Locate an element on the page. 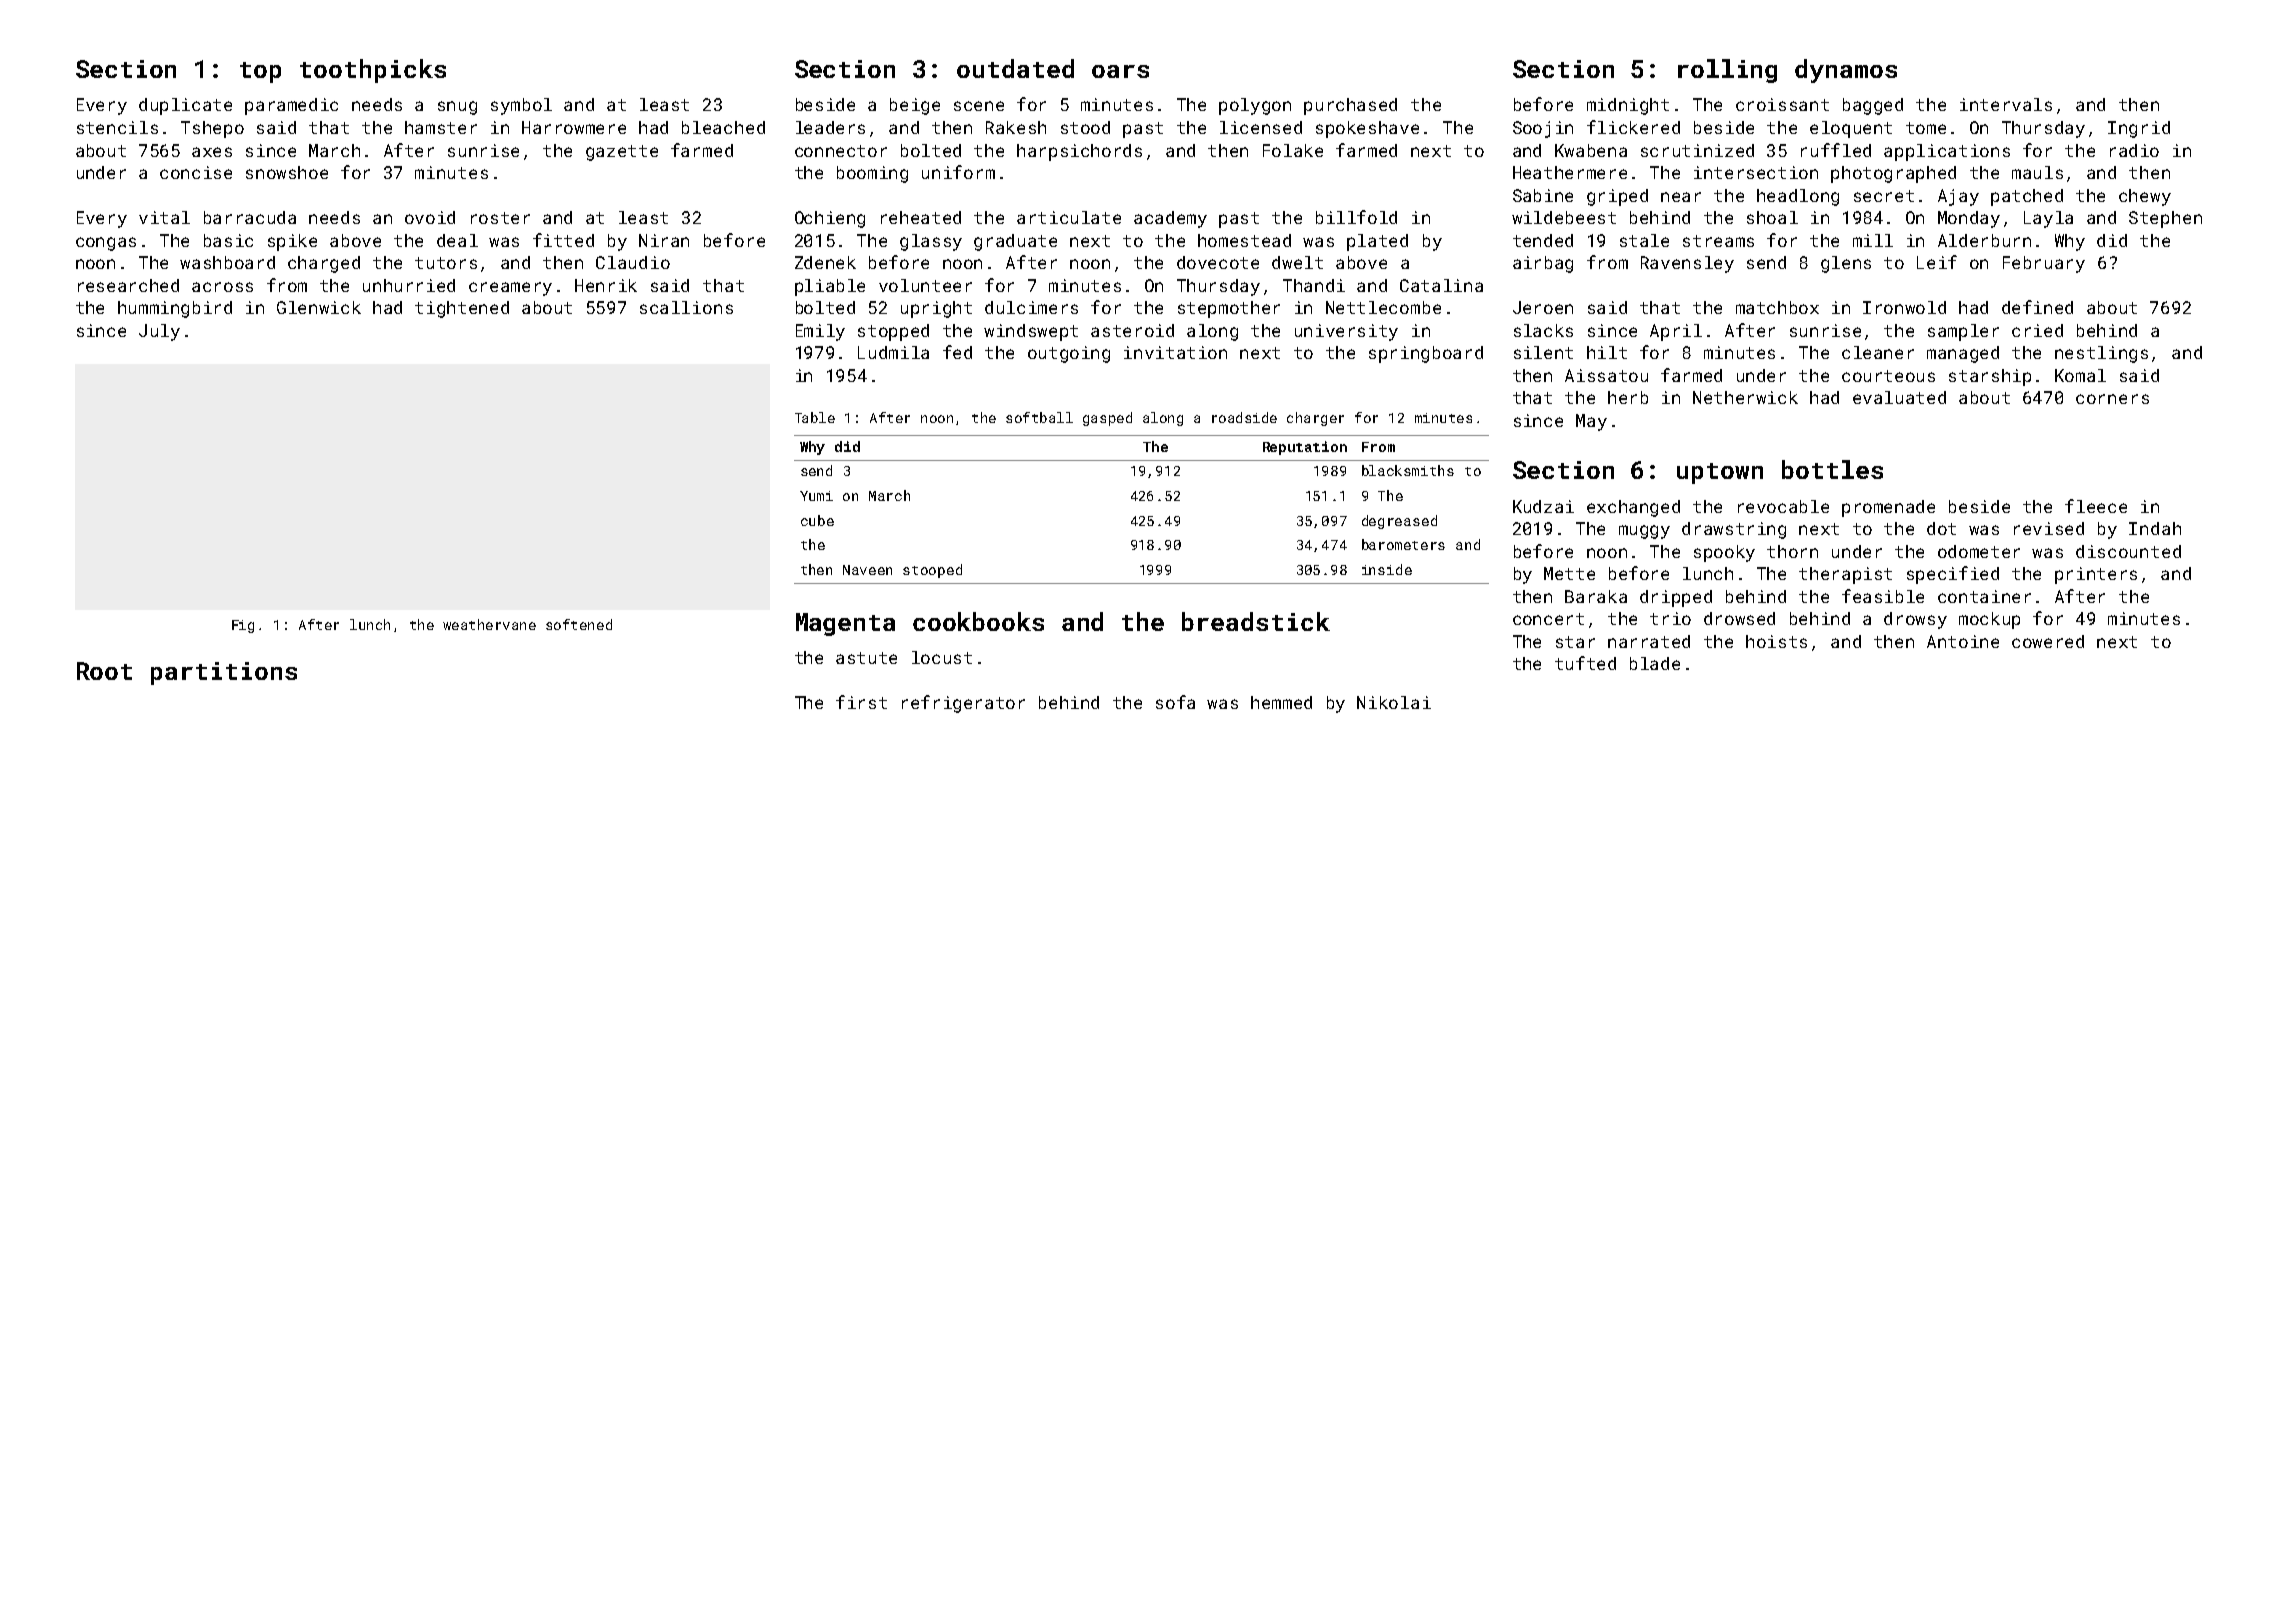 This image has height=1614, width=2282. dynamos is located at coordinates (1846, 71).
